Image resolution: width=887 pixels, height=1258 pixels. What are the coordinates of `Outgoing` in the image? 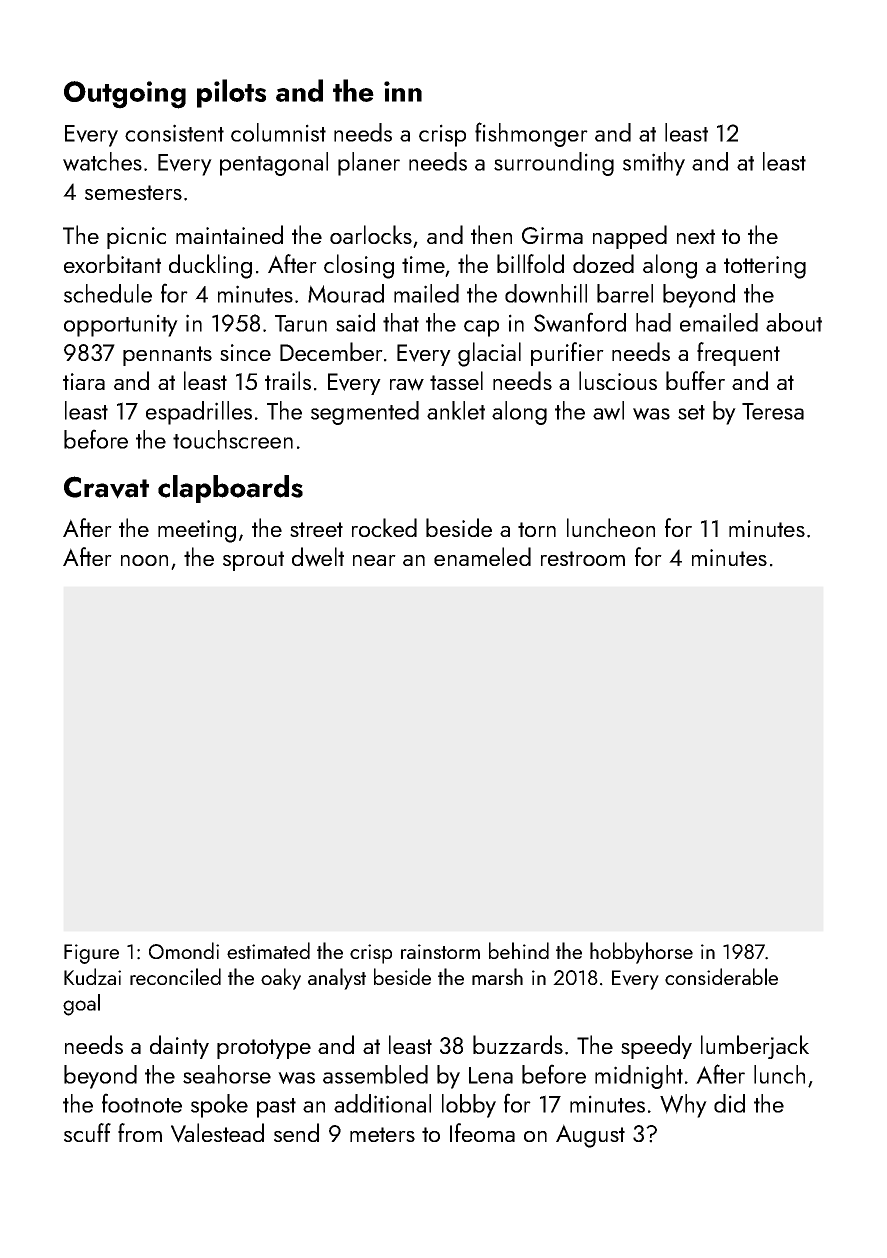 It's located at (125, 95).
